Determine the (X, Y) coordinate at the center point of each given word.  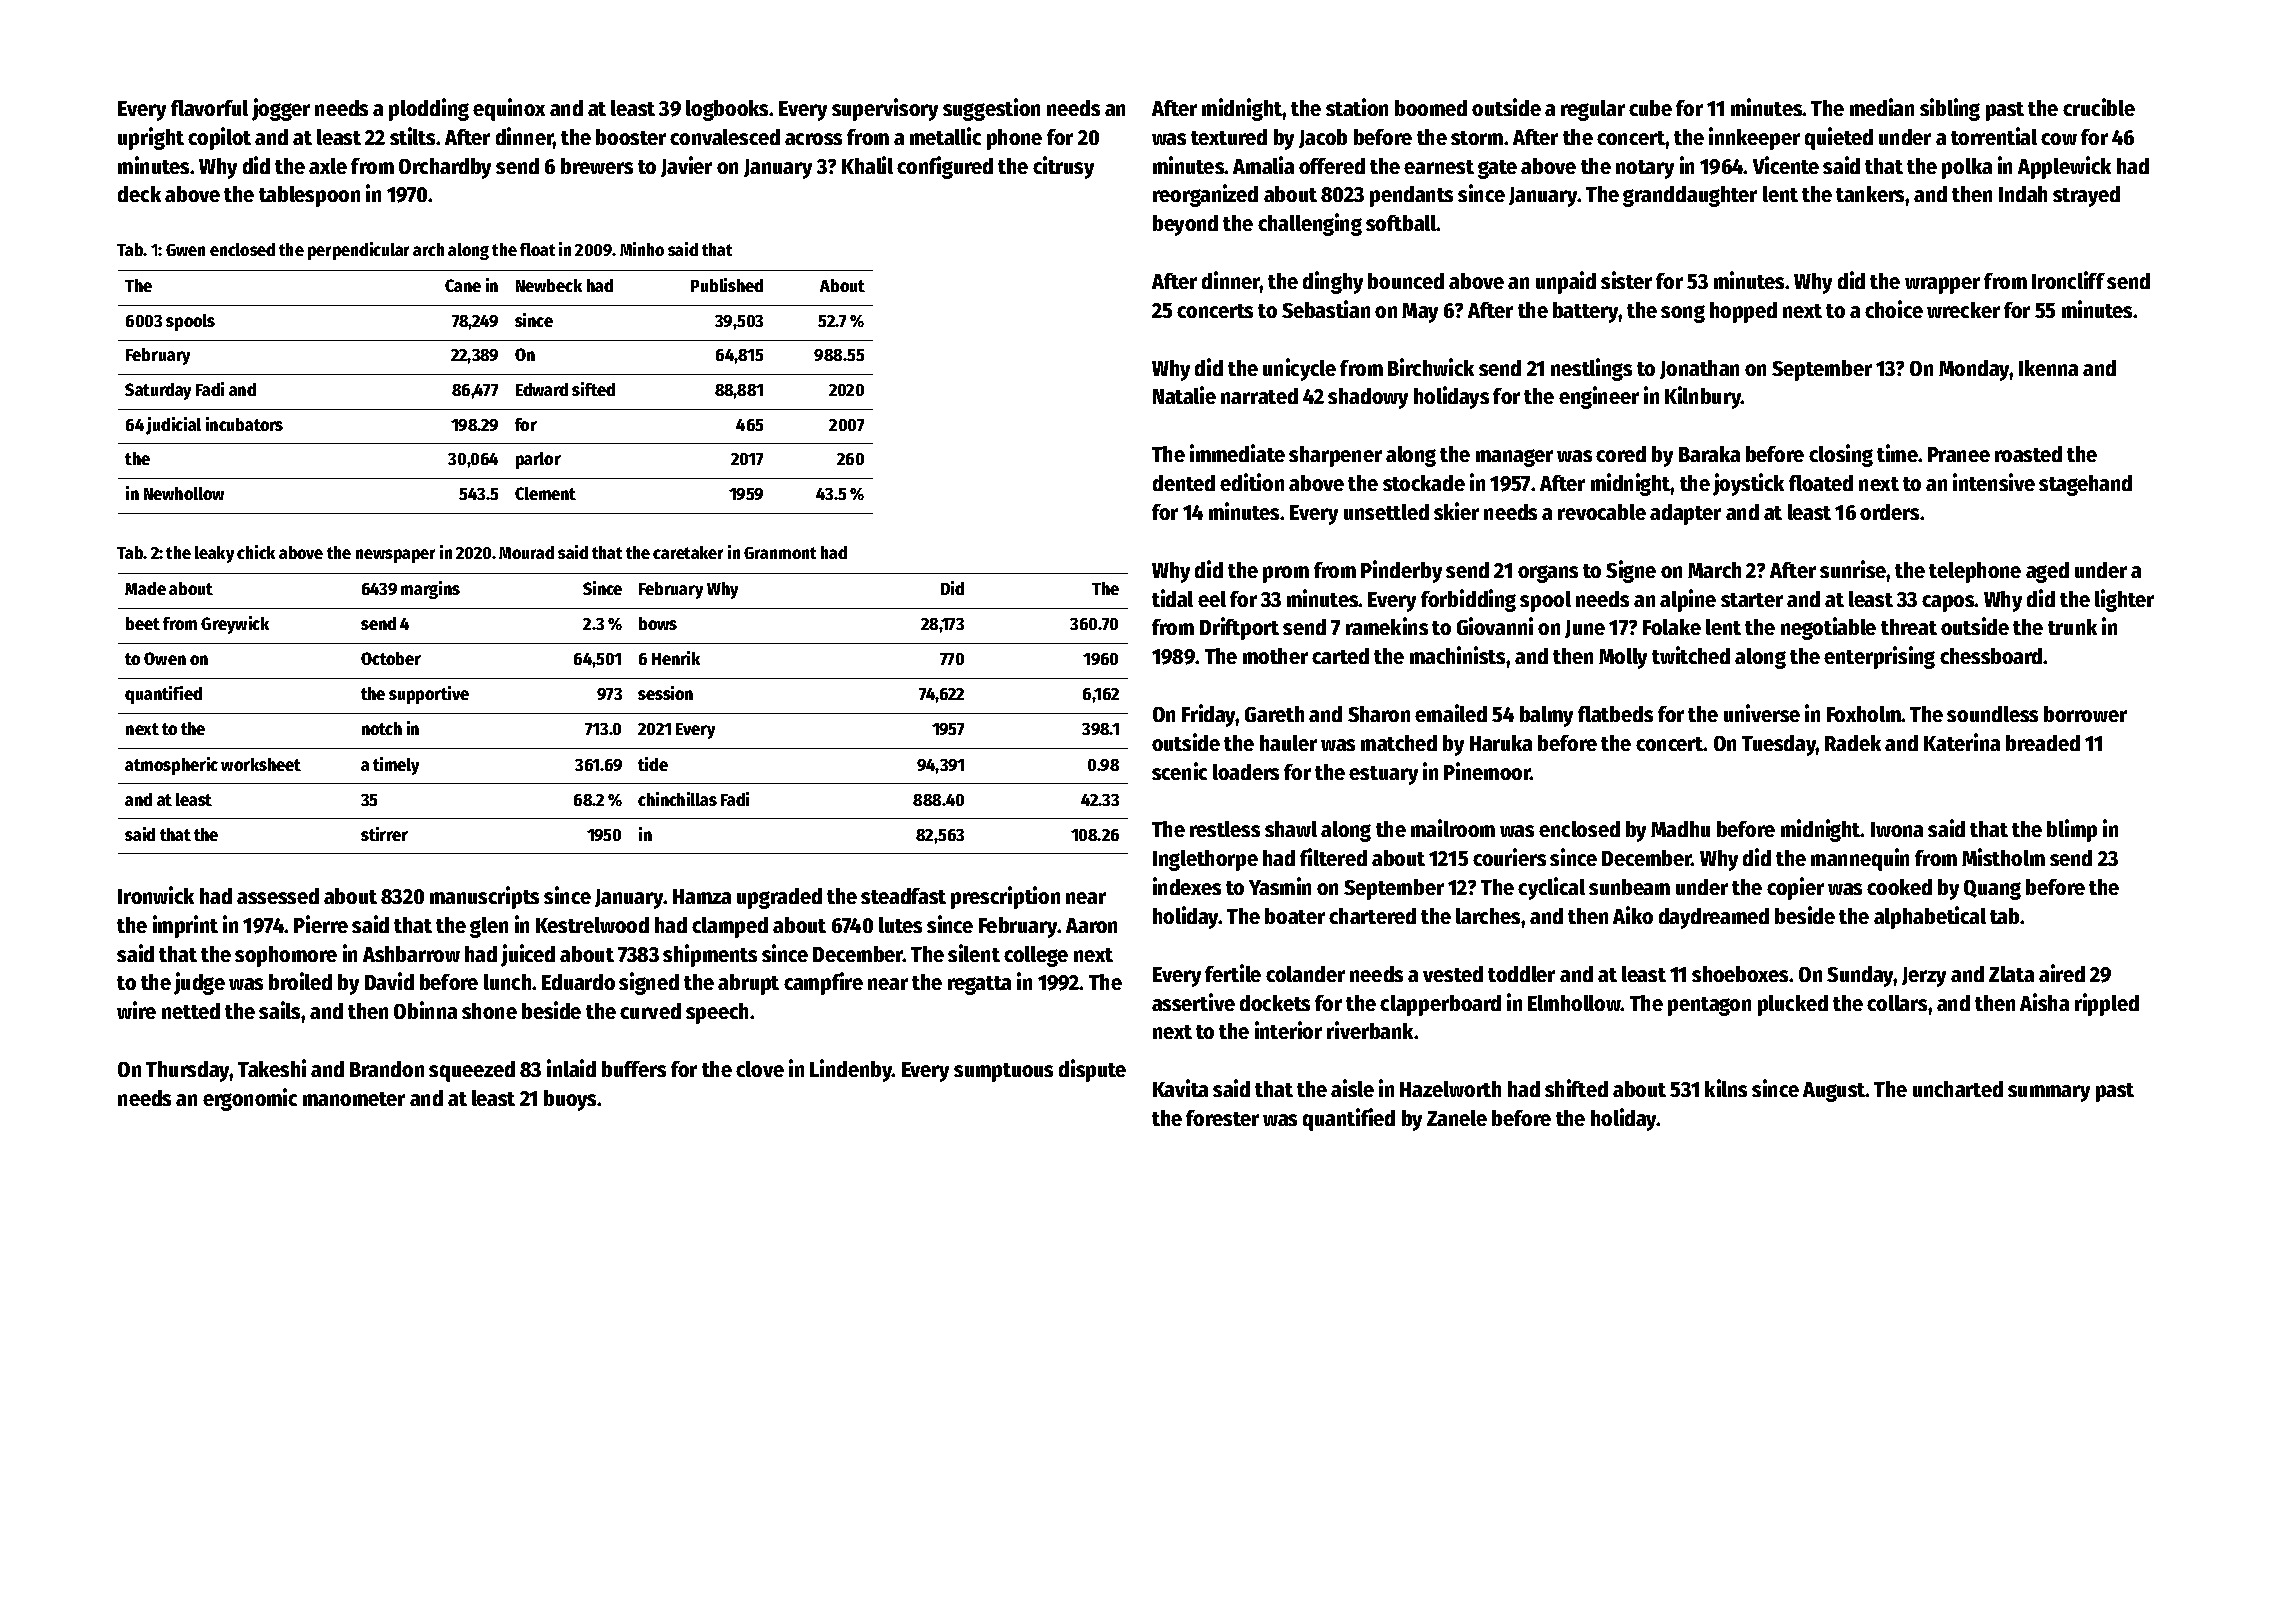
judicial (173, 426)
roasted (2028, 454)
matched (1399, 743)
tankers (1870, 194)
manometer (354, 1099)
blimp (2072, 830)
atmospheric (171, 766)
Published (727, 285)
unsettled (1386, 512)
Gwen (185, 250)
